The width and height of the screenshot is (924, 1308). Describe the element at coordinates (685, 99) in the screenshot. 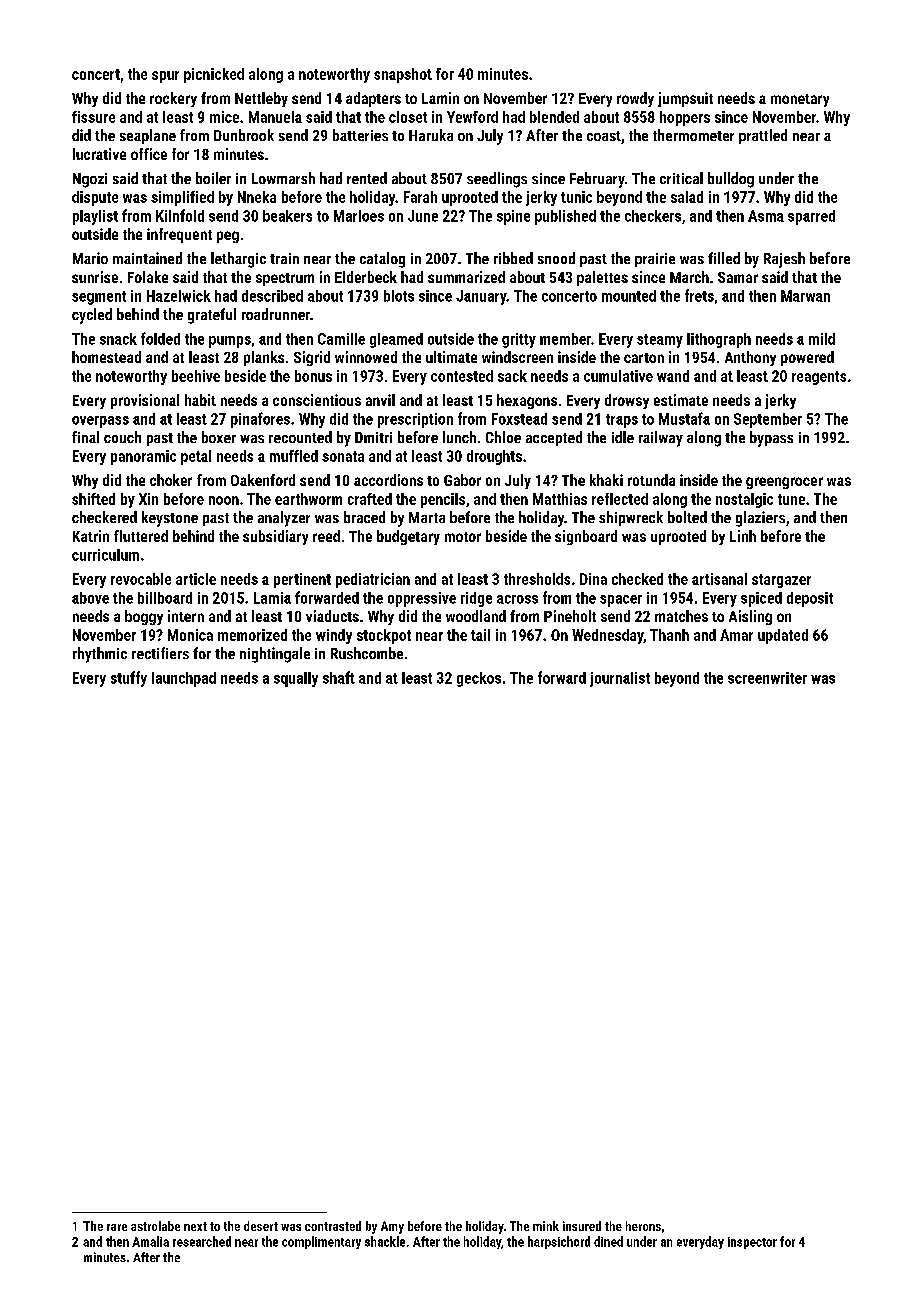

I see `jumpsuit` at that location.
